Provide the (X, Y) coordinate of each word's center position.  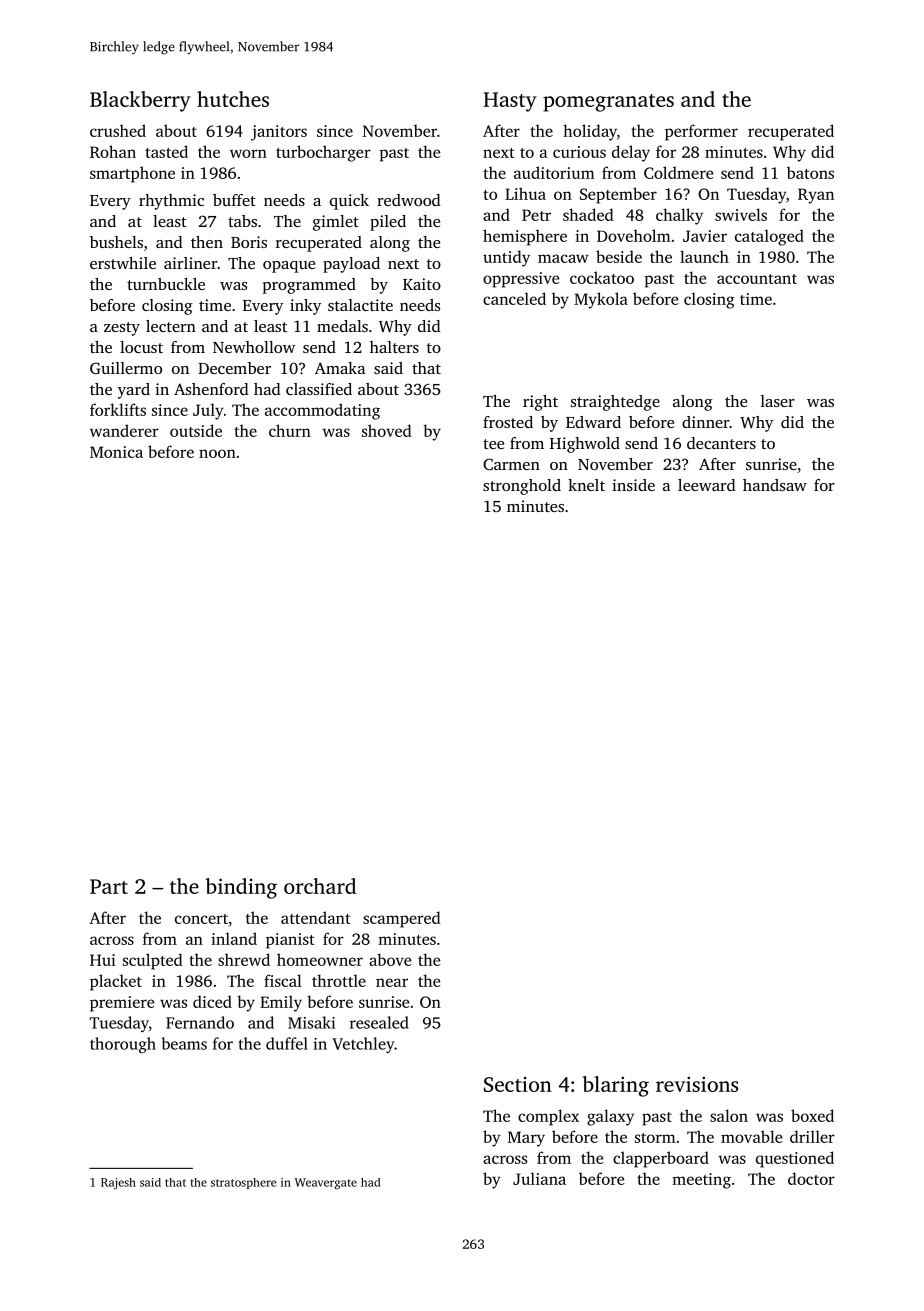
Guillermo (126, 368)
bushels (116, 242)
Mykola (601, 300)
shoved (387, 430)
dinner (705, 422)
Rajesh (118, 1183)
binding (241, 888)
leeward (707, 485)
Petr (536, 215)
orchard (320, 886)
